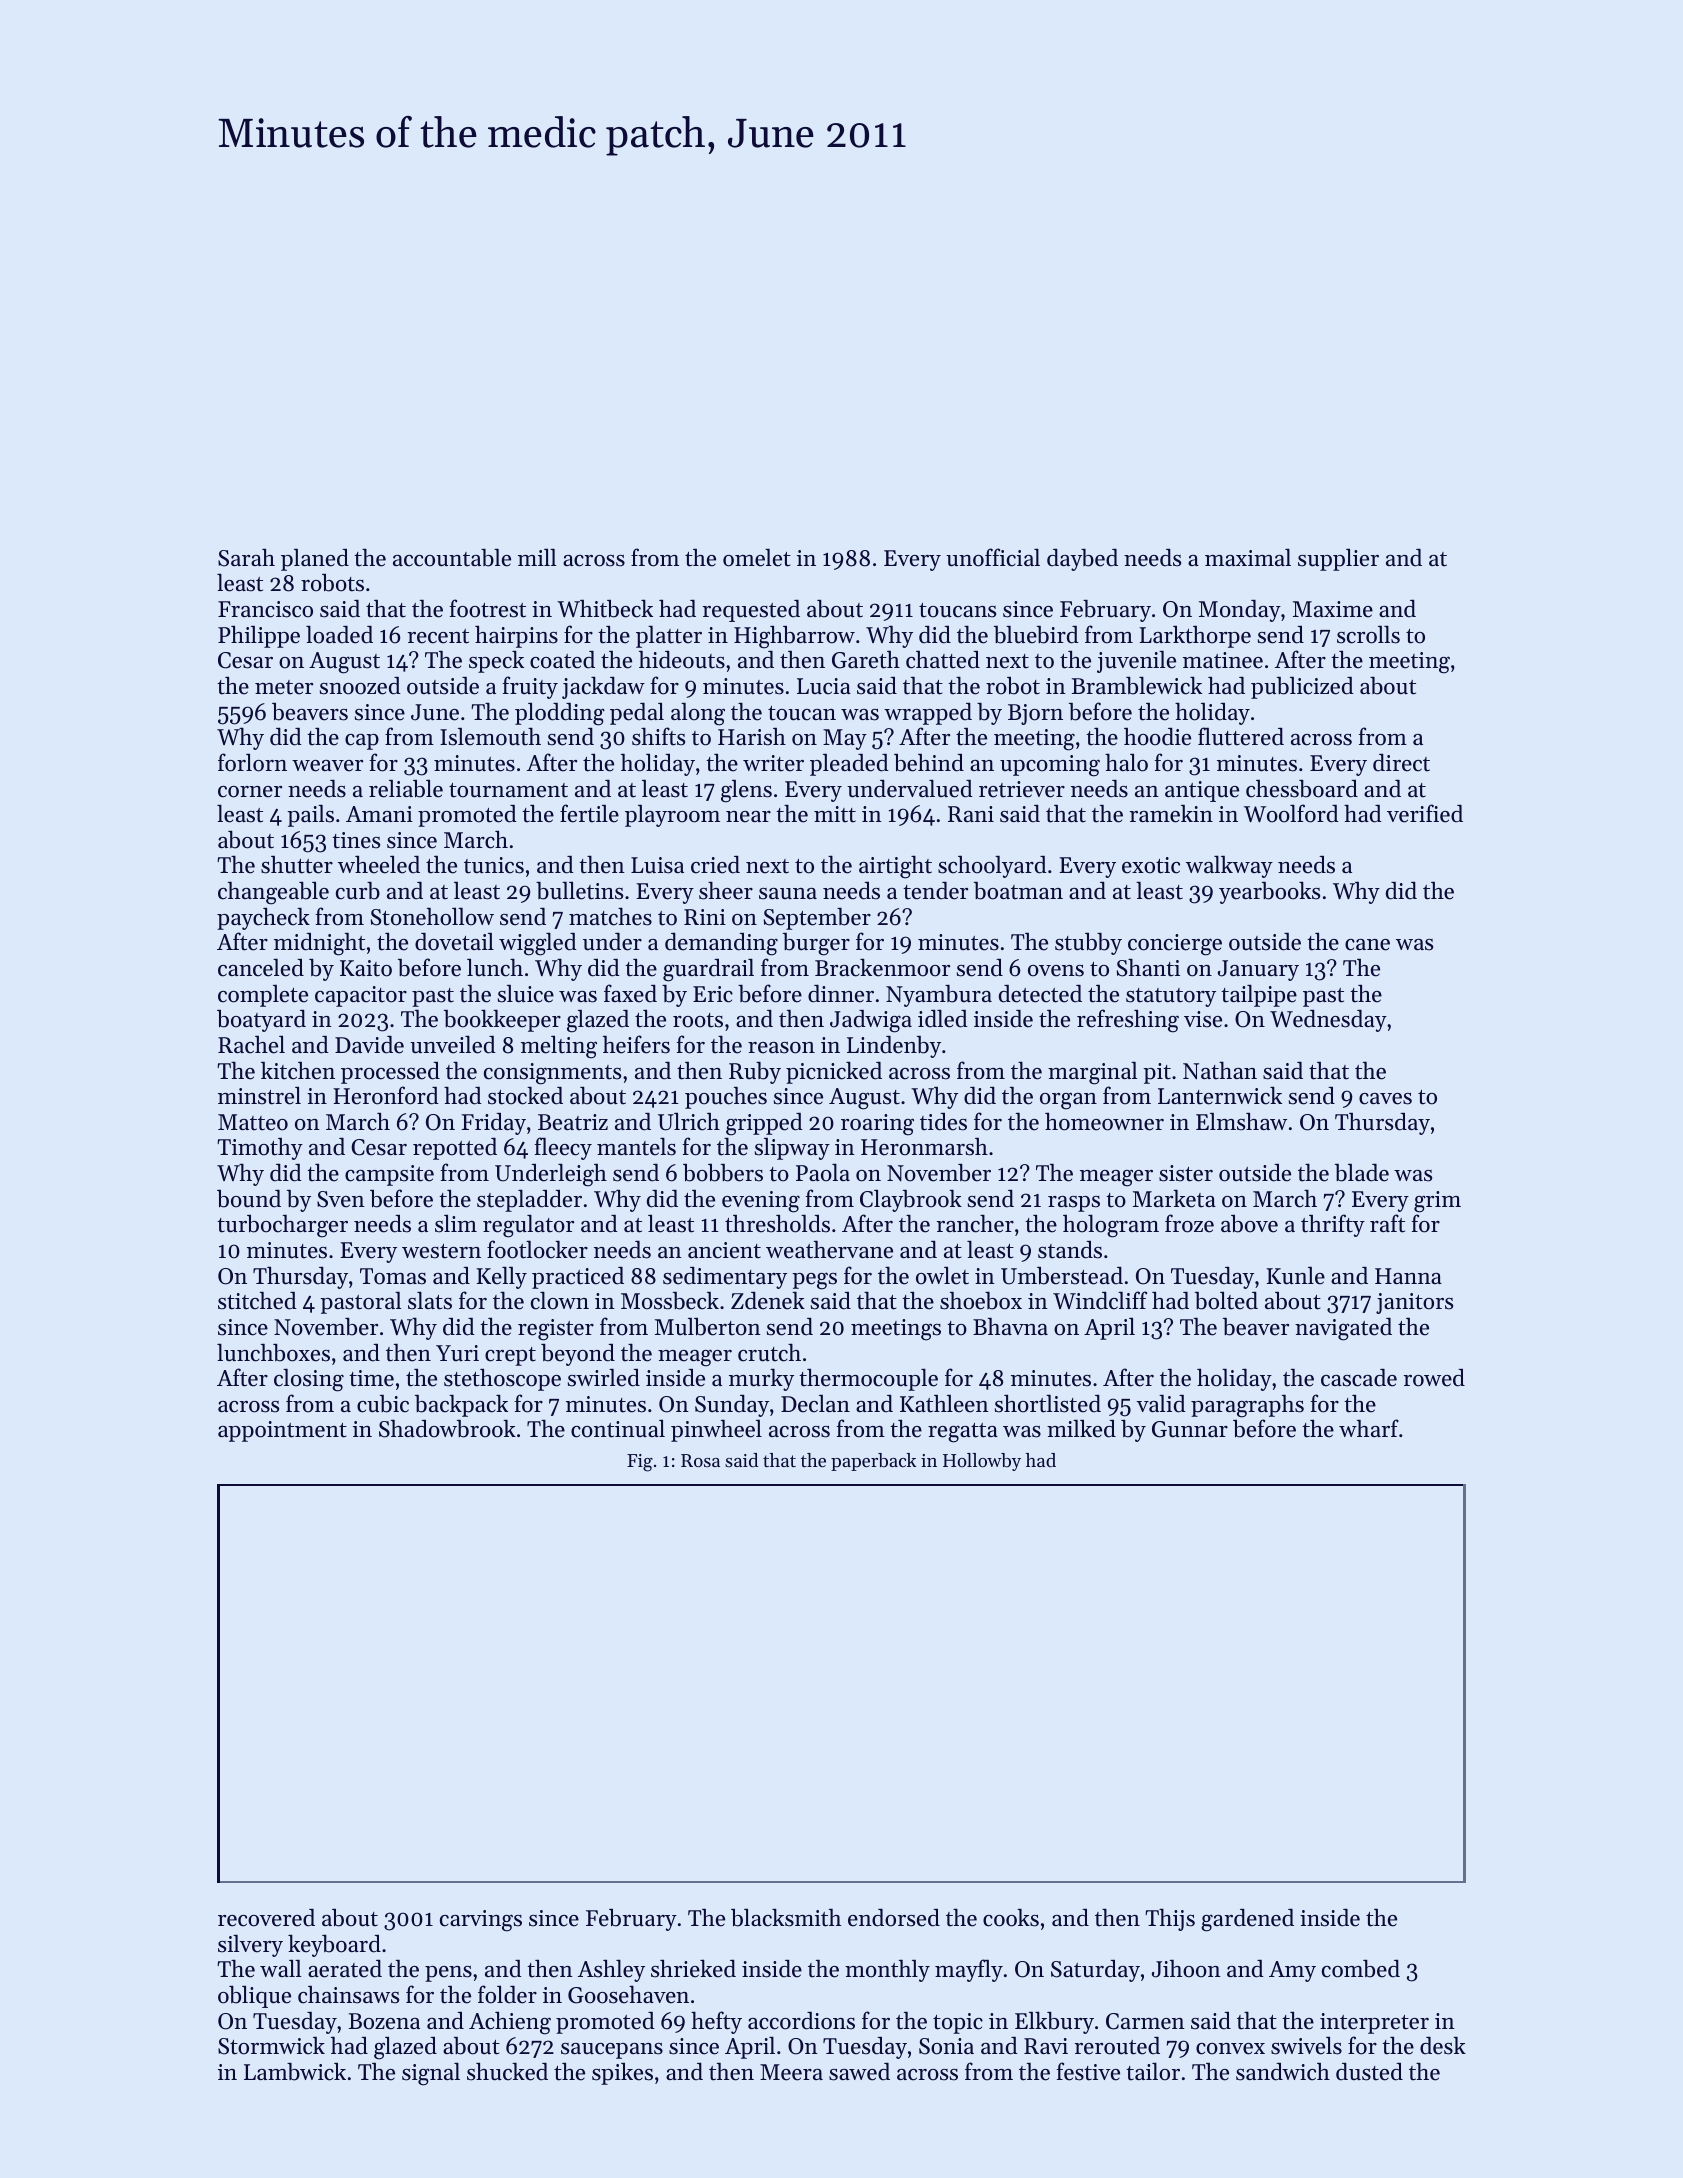 This document has height=2178, width=1683. I want to click on recovered, so click(266, 1918).
